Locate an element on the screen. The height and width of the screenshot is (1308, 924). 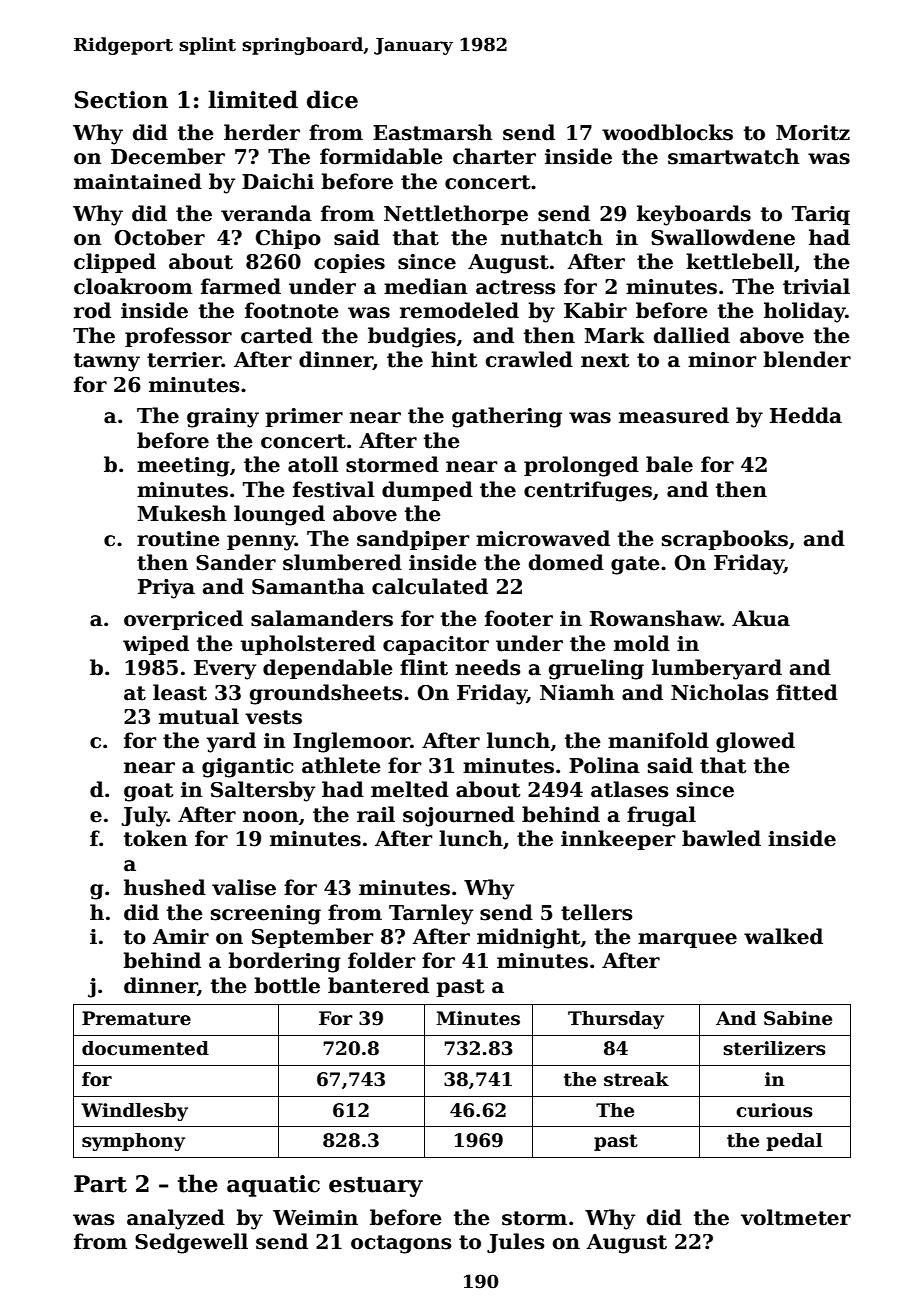
glowed is located at coordinates (755, 742).
